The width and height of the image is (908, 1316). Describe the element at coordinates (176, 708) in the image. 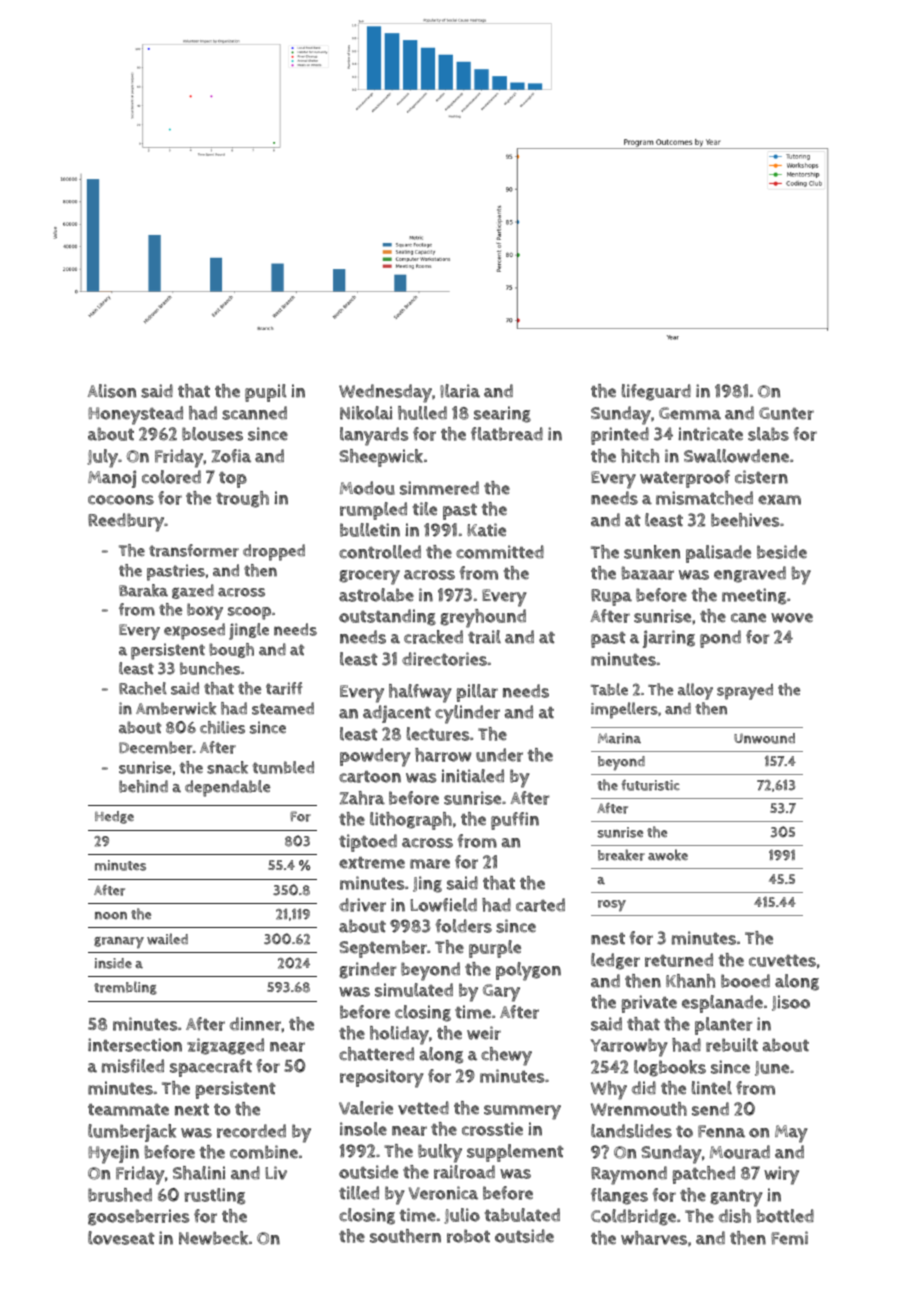

I see `Amberwick` at that location.
